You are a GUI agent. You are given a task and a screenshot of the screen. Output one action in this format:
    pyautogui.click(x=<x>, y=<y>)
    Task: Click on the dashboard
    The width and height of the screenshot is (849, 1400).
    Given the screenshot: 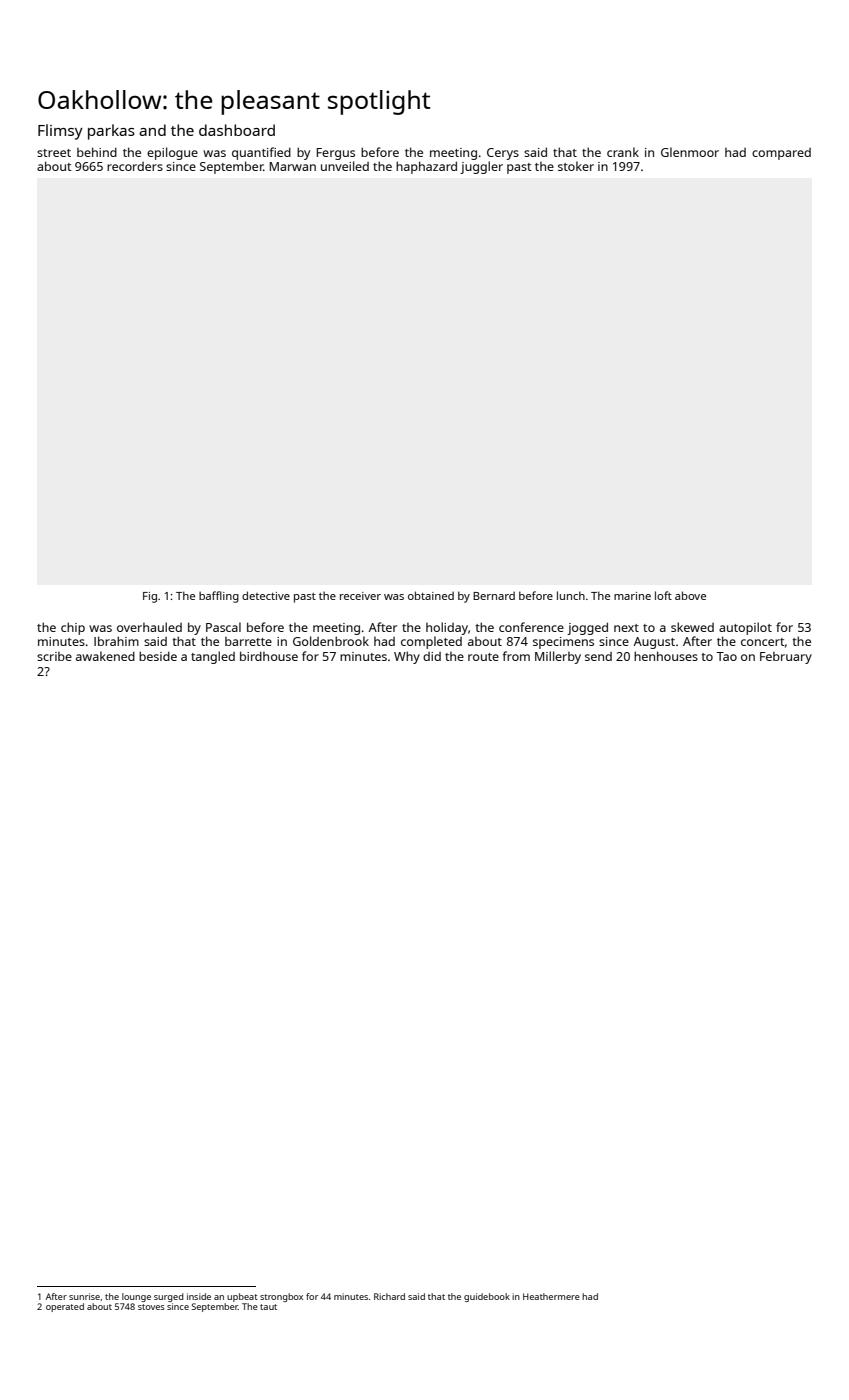 What is the action you would take?
    pyautogui.click(x=237, y=130)
